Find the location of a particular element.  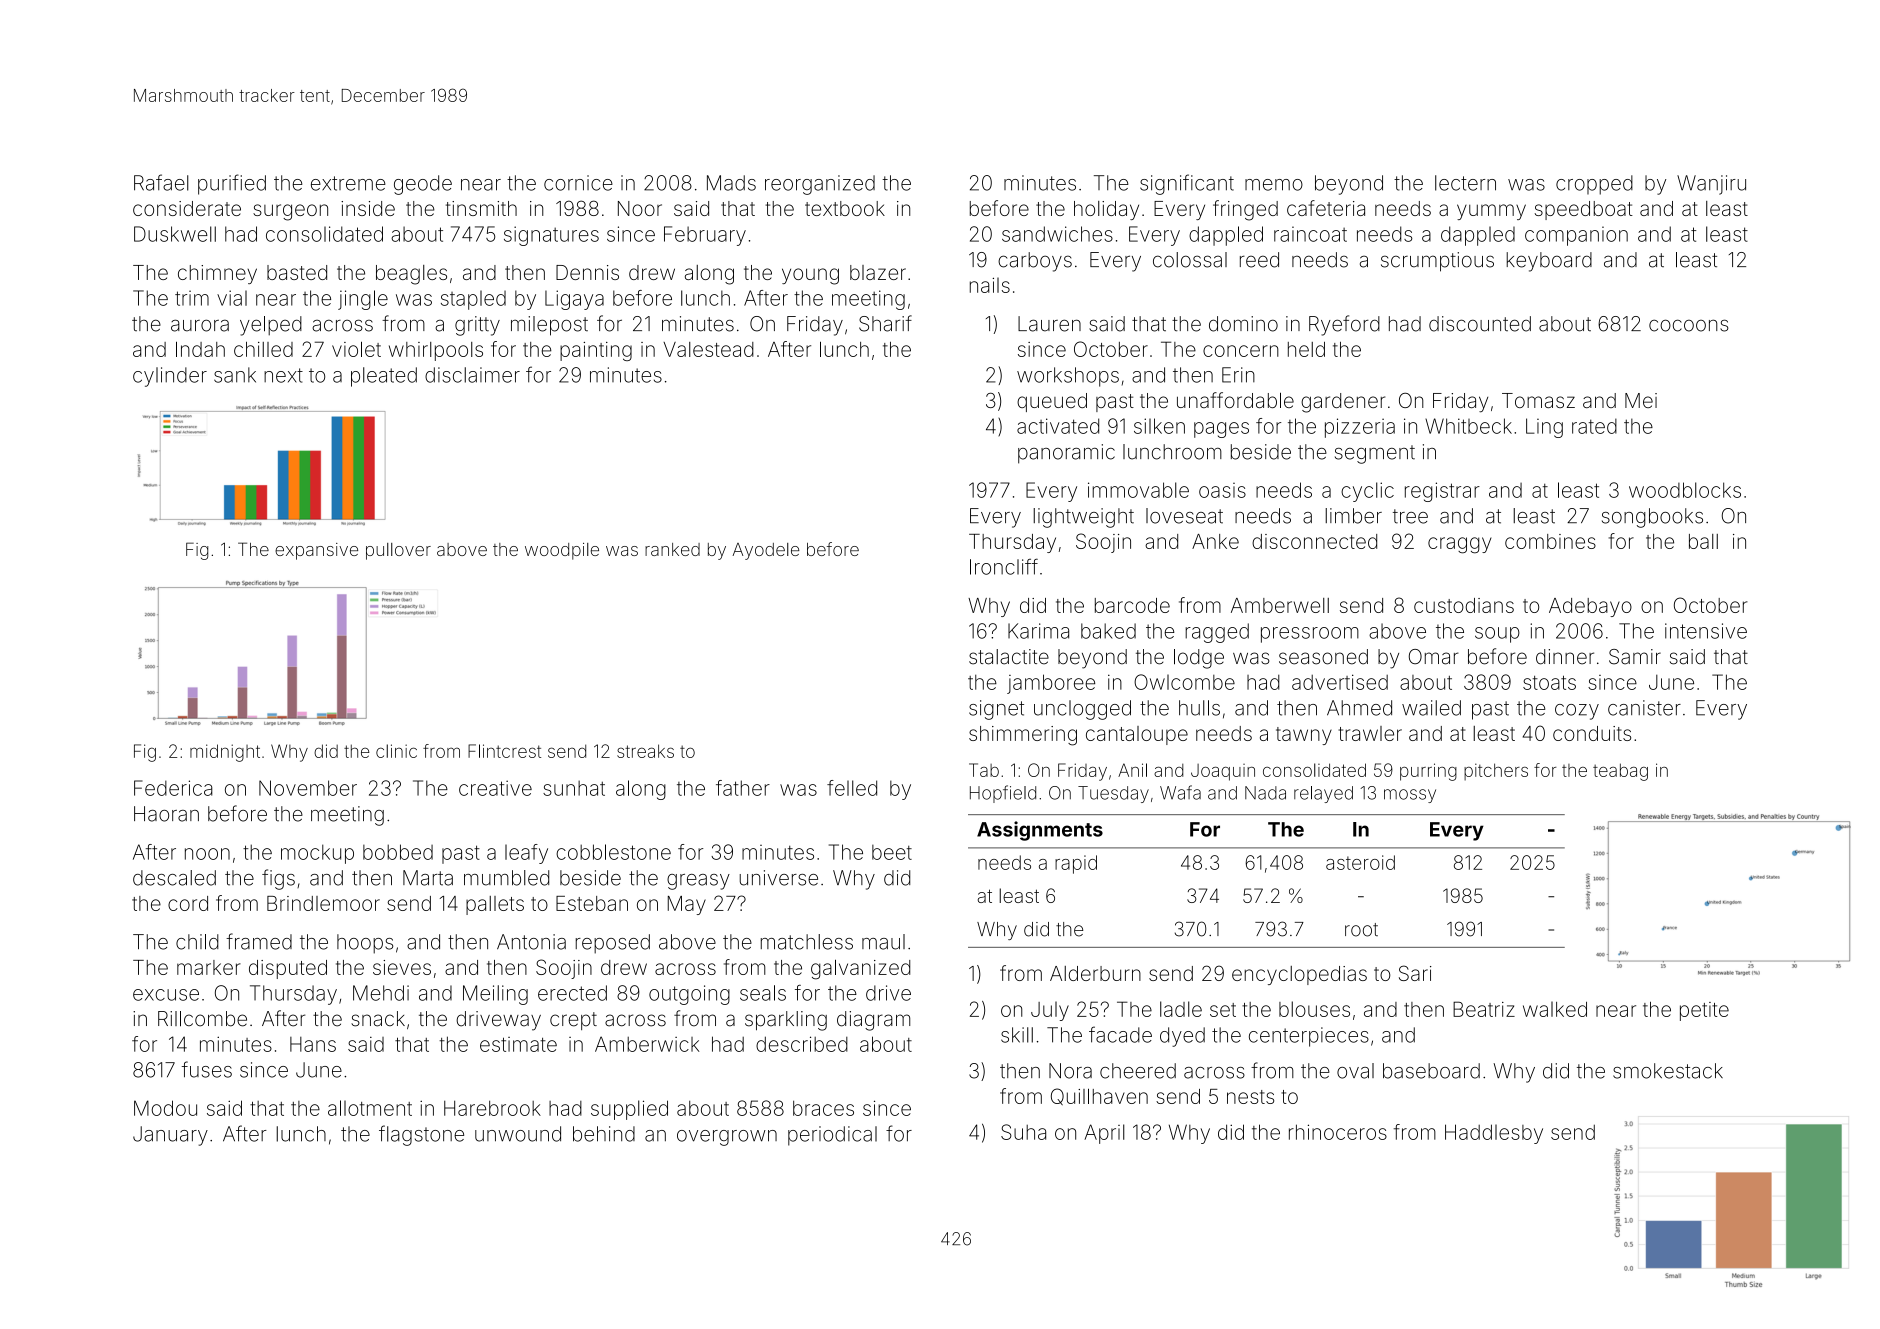

intensive is located at coordinates (1706, 631).
